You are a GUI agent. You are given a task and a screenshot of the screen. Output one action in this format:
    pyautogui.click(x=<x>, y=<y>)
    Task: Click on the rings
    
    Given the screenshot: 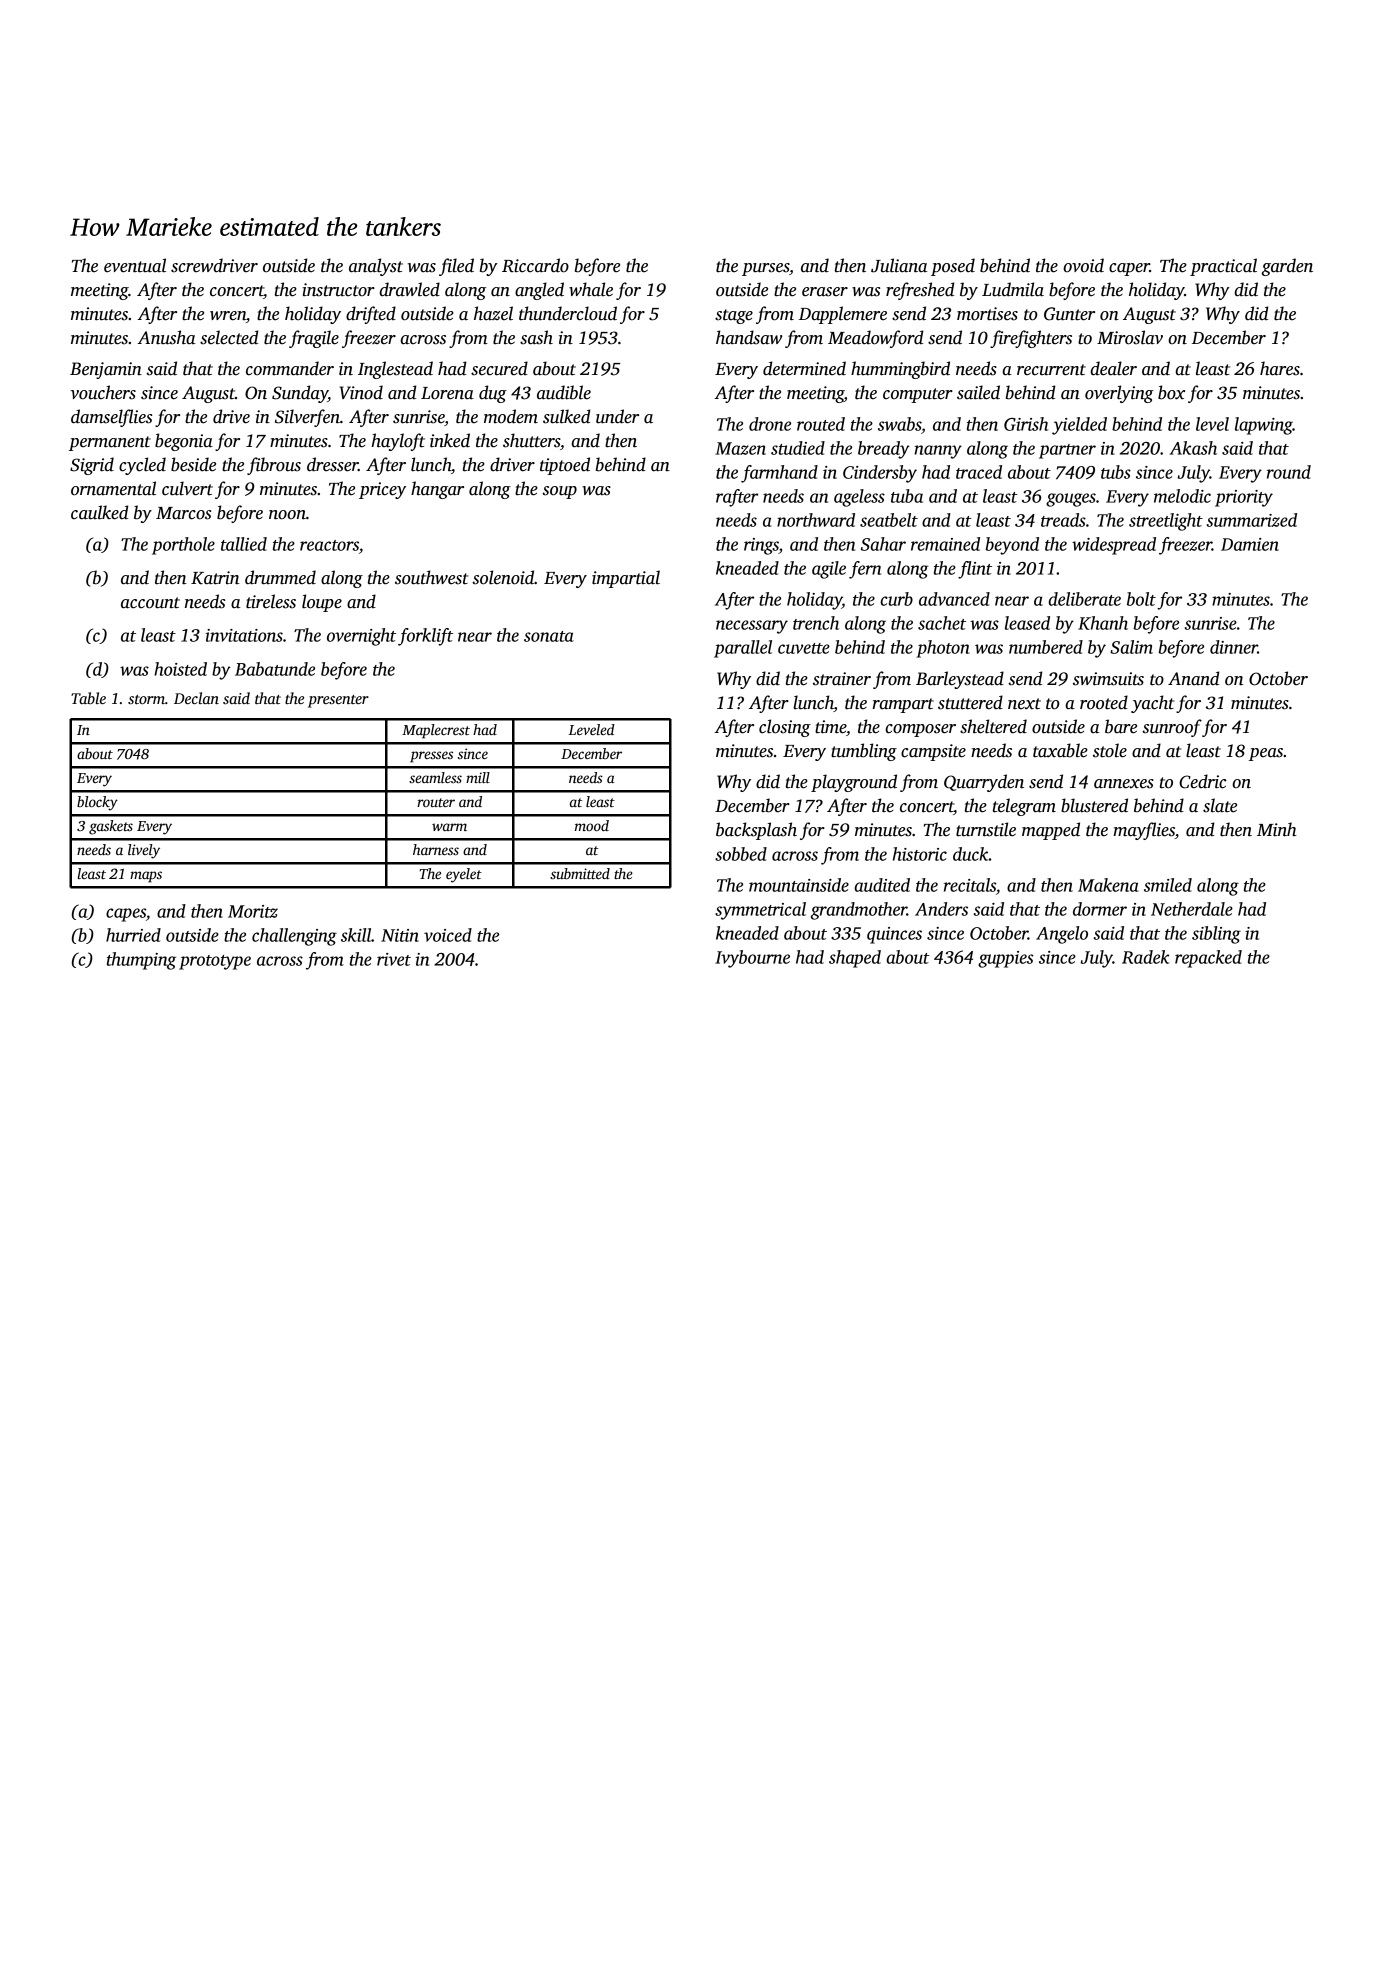 What is the action you would take?
    pyautogui.click(x=761, y=546)
